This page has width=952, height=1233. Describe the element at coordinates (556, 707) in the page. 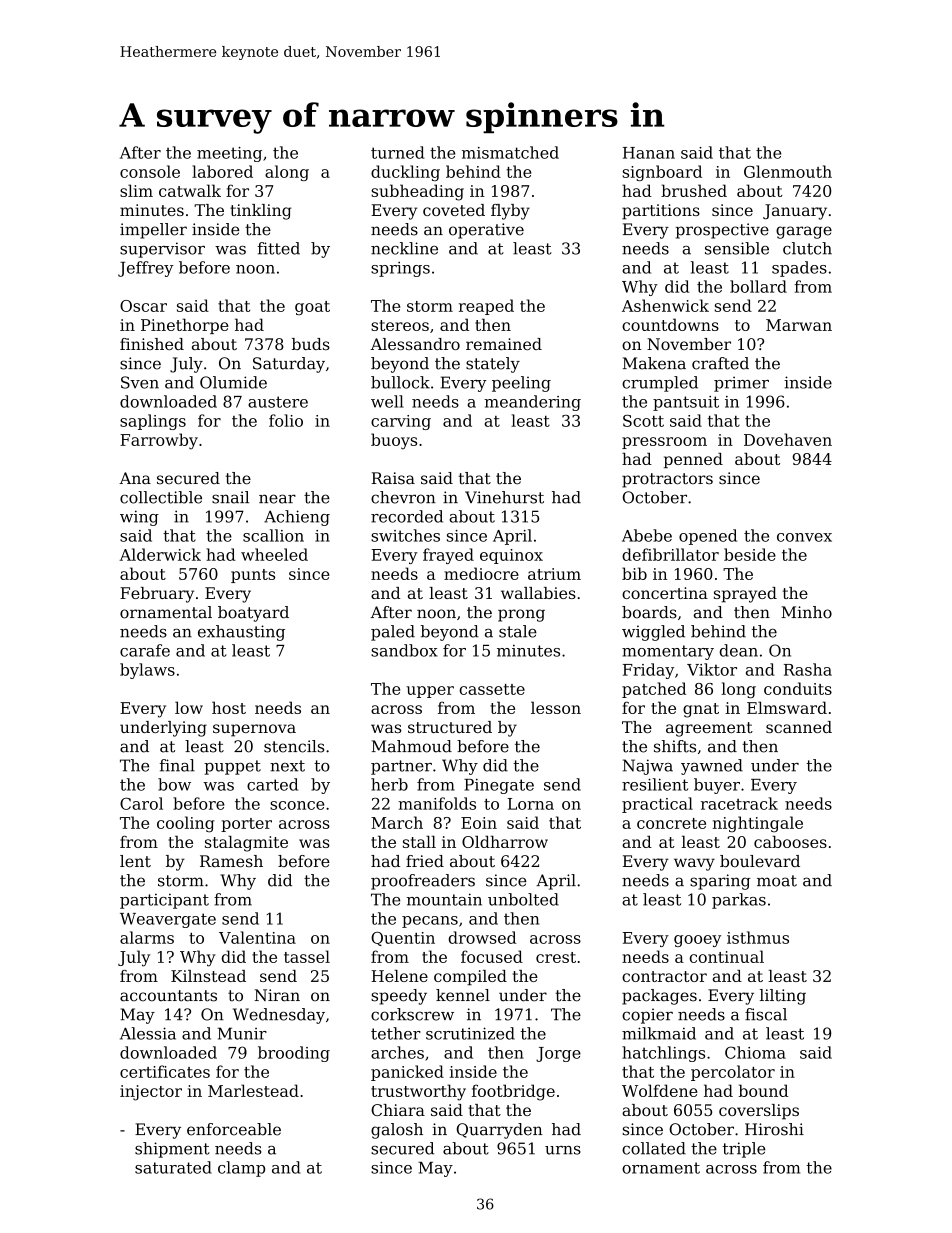

I see `lesson` at that location.
